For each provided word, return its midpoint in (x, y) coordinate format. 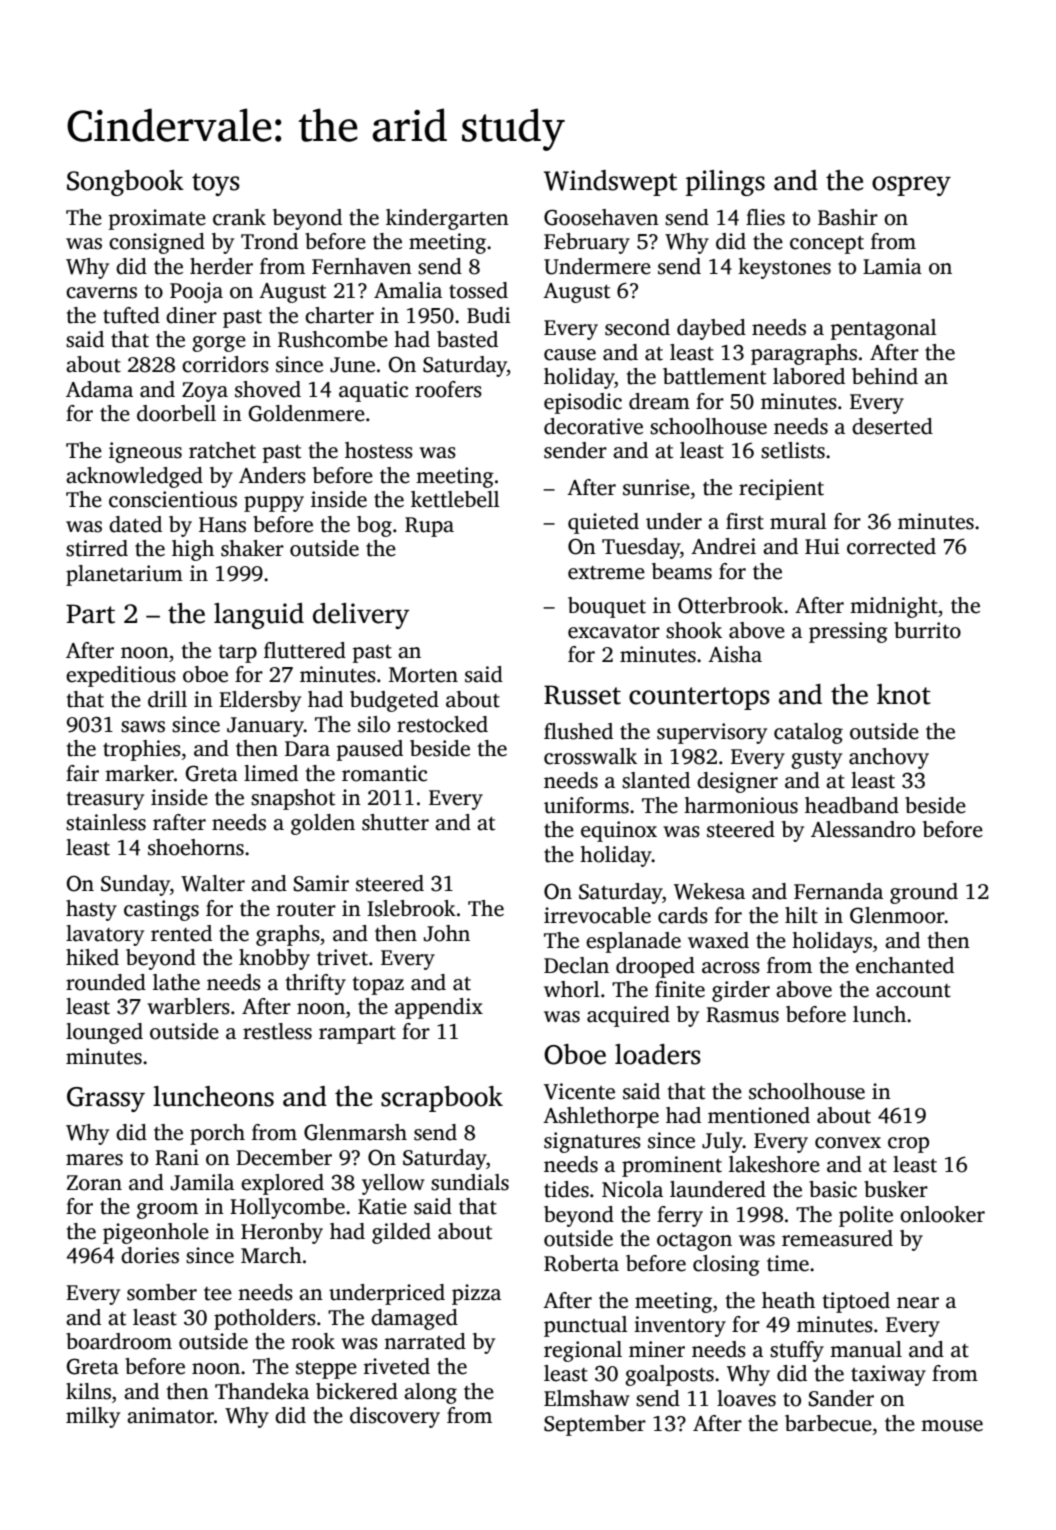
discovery (395, 1417)
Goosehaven (601, 217)
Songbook (125, 183)
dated (135, 524)
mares (94, 1160)
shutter (395, 822)
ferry (680, 1216)
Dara (307, 749)
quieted (603, 523)
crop (908, 1145)
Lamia (892, 266)
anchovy (889, 758)
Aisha (735, 654)
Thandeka (262, 1391)
